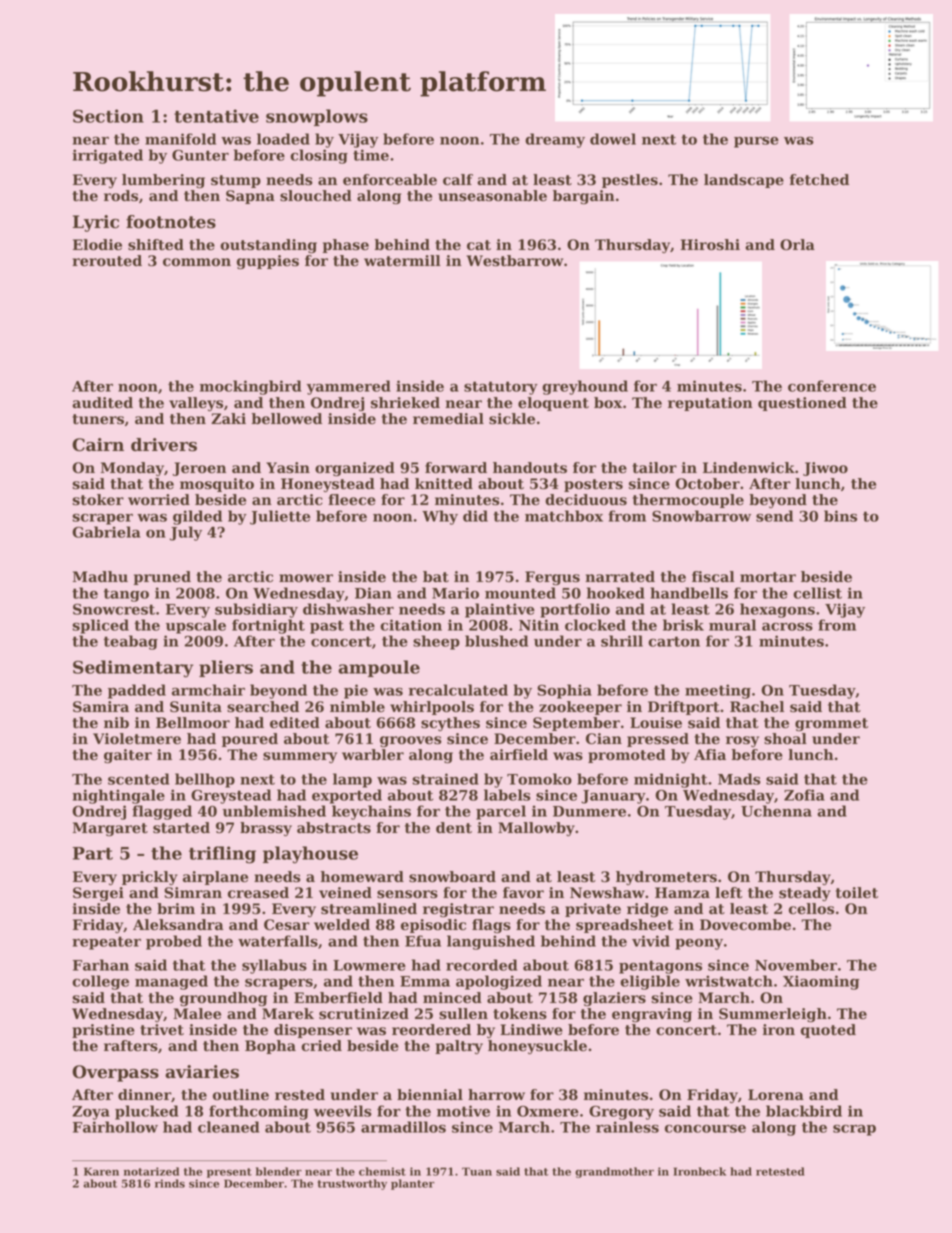 The height and width of the image is (1233, 952). I want to click on Section, so click(108, 116).
